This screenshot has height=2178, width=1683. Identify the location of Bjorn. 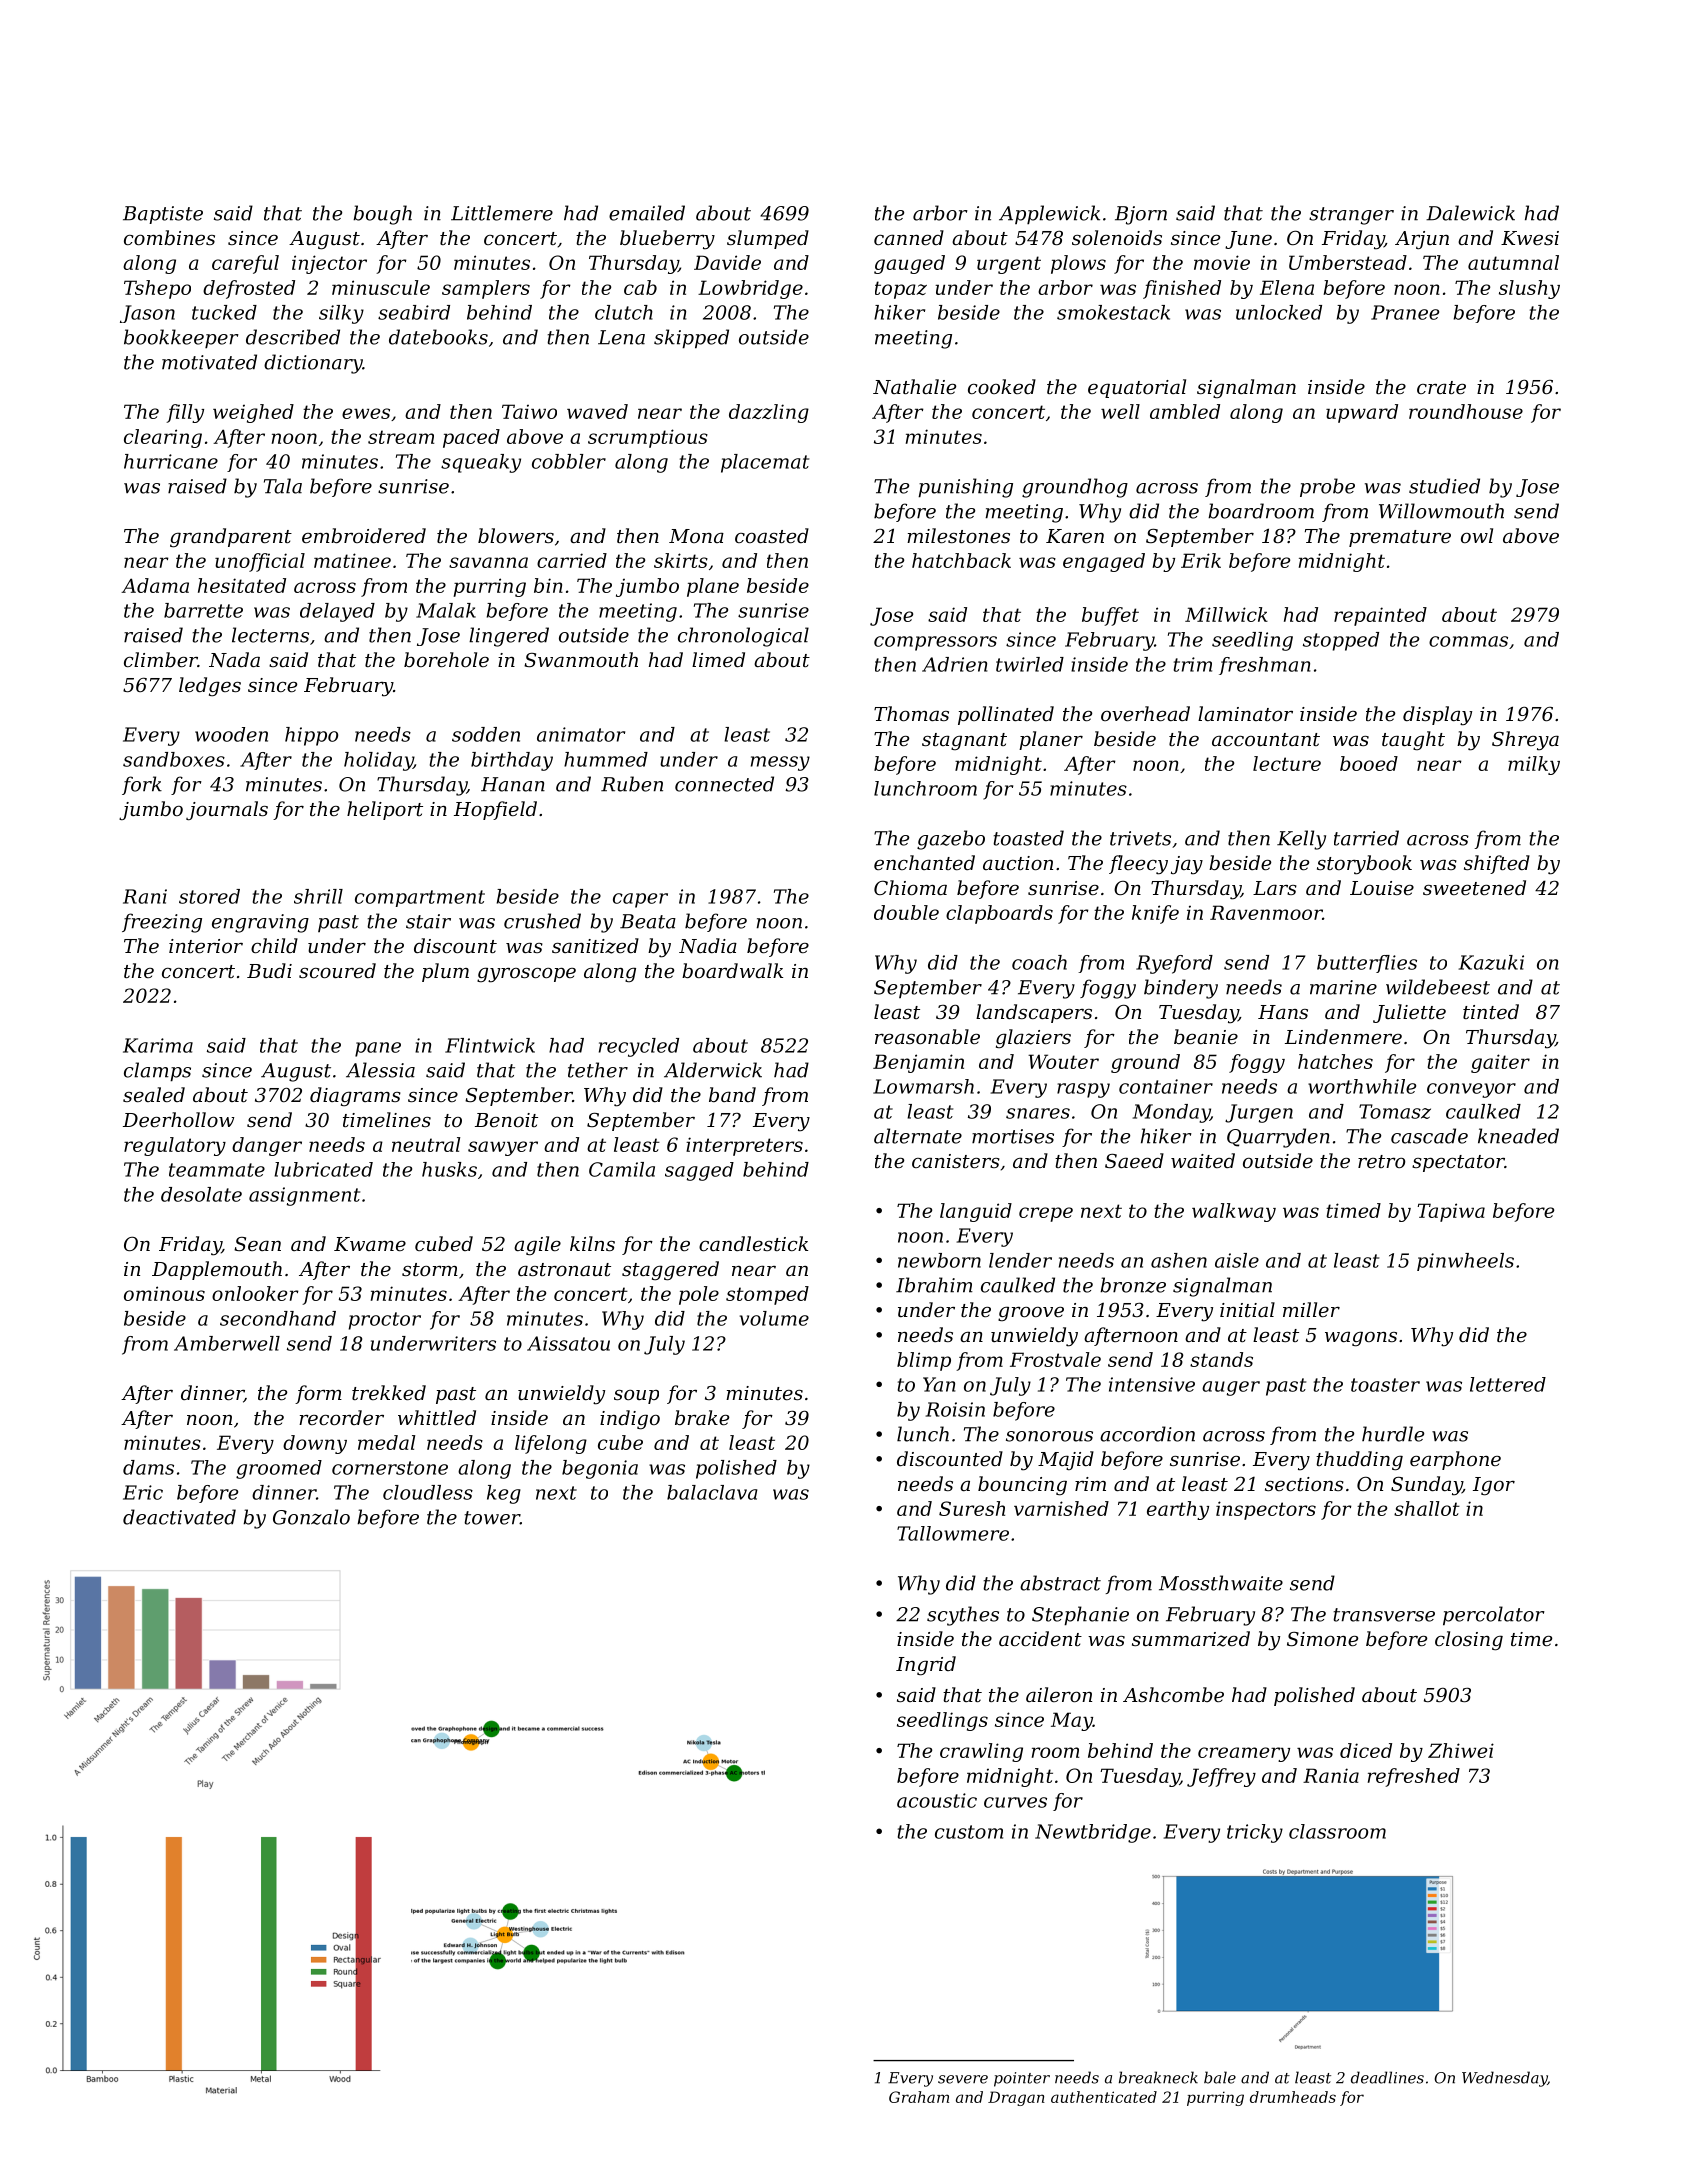
(1141, 215).
